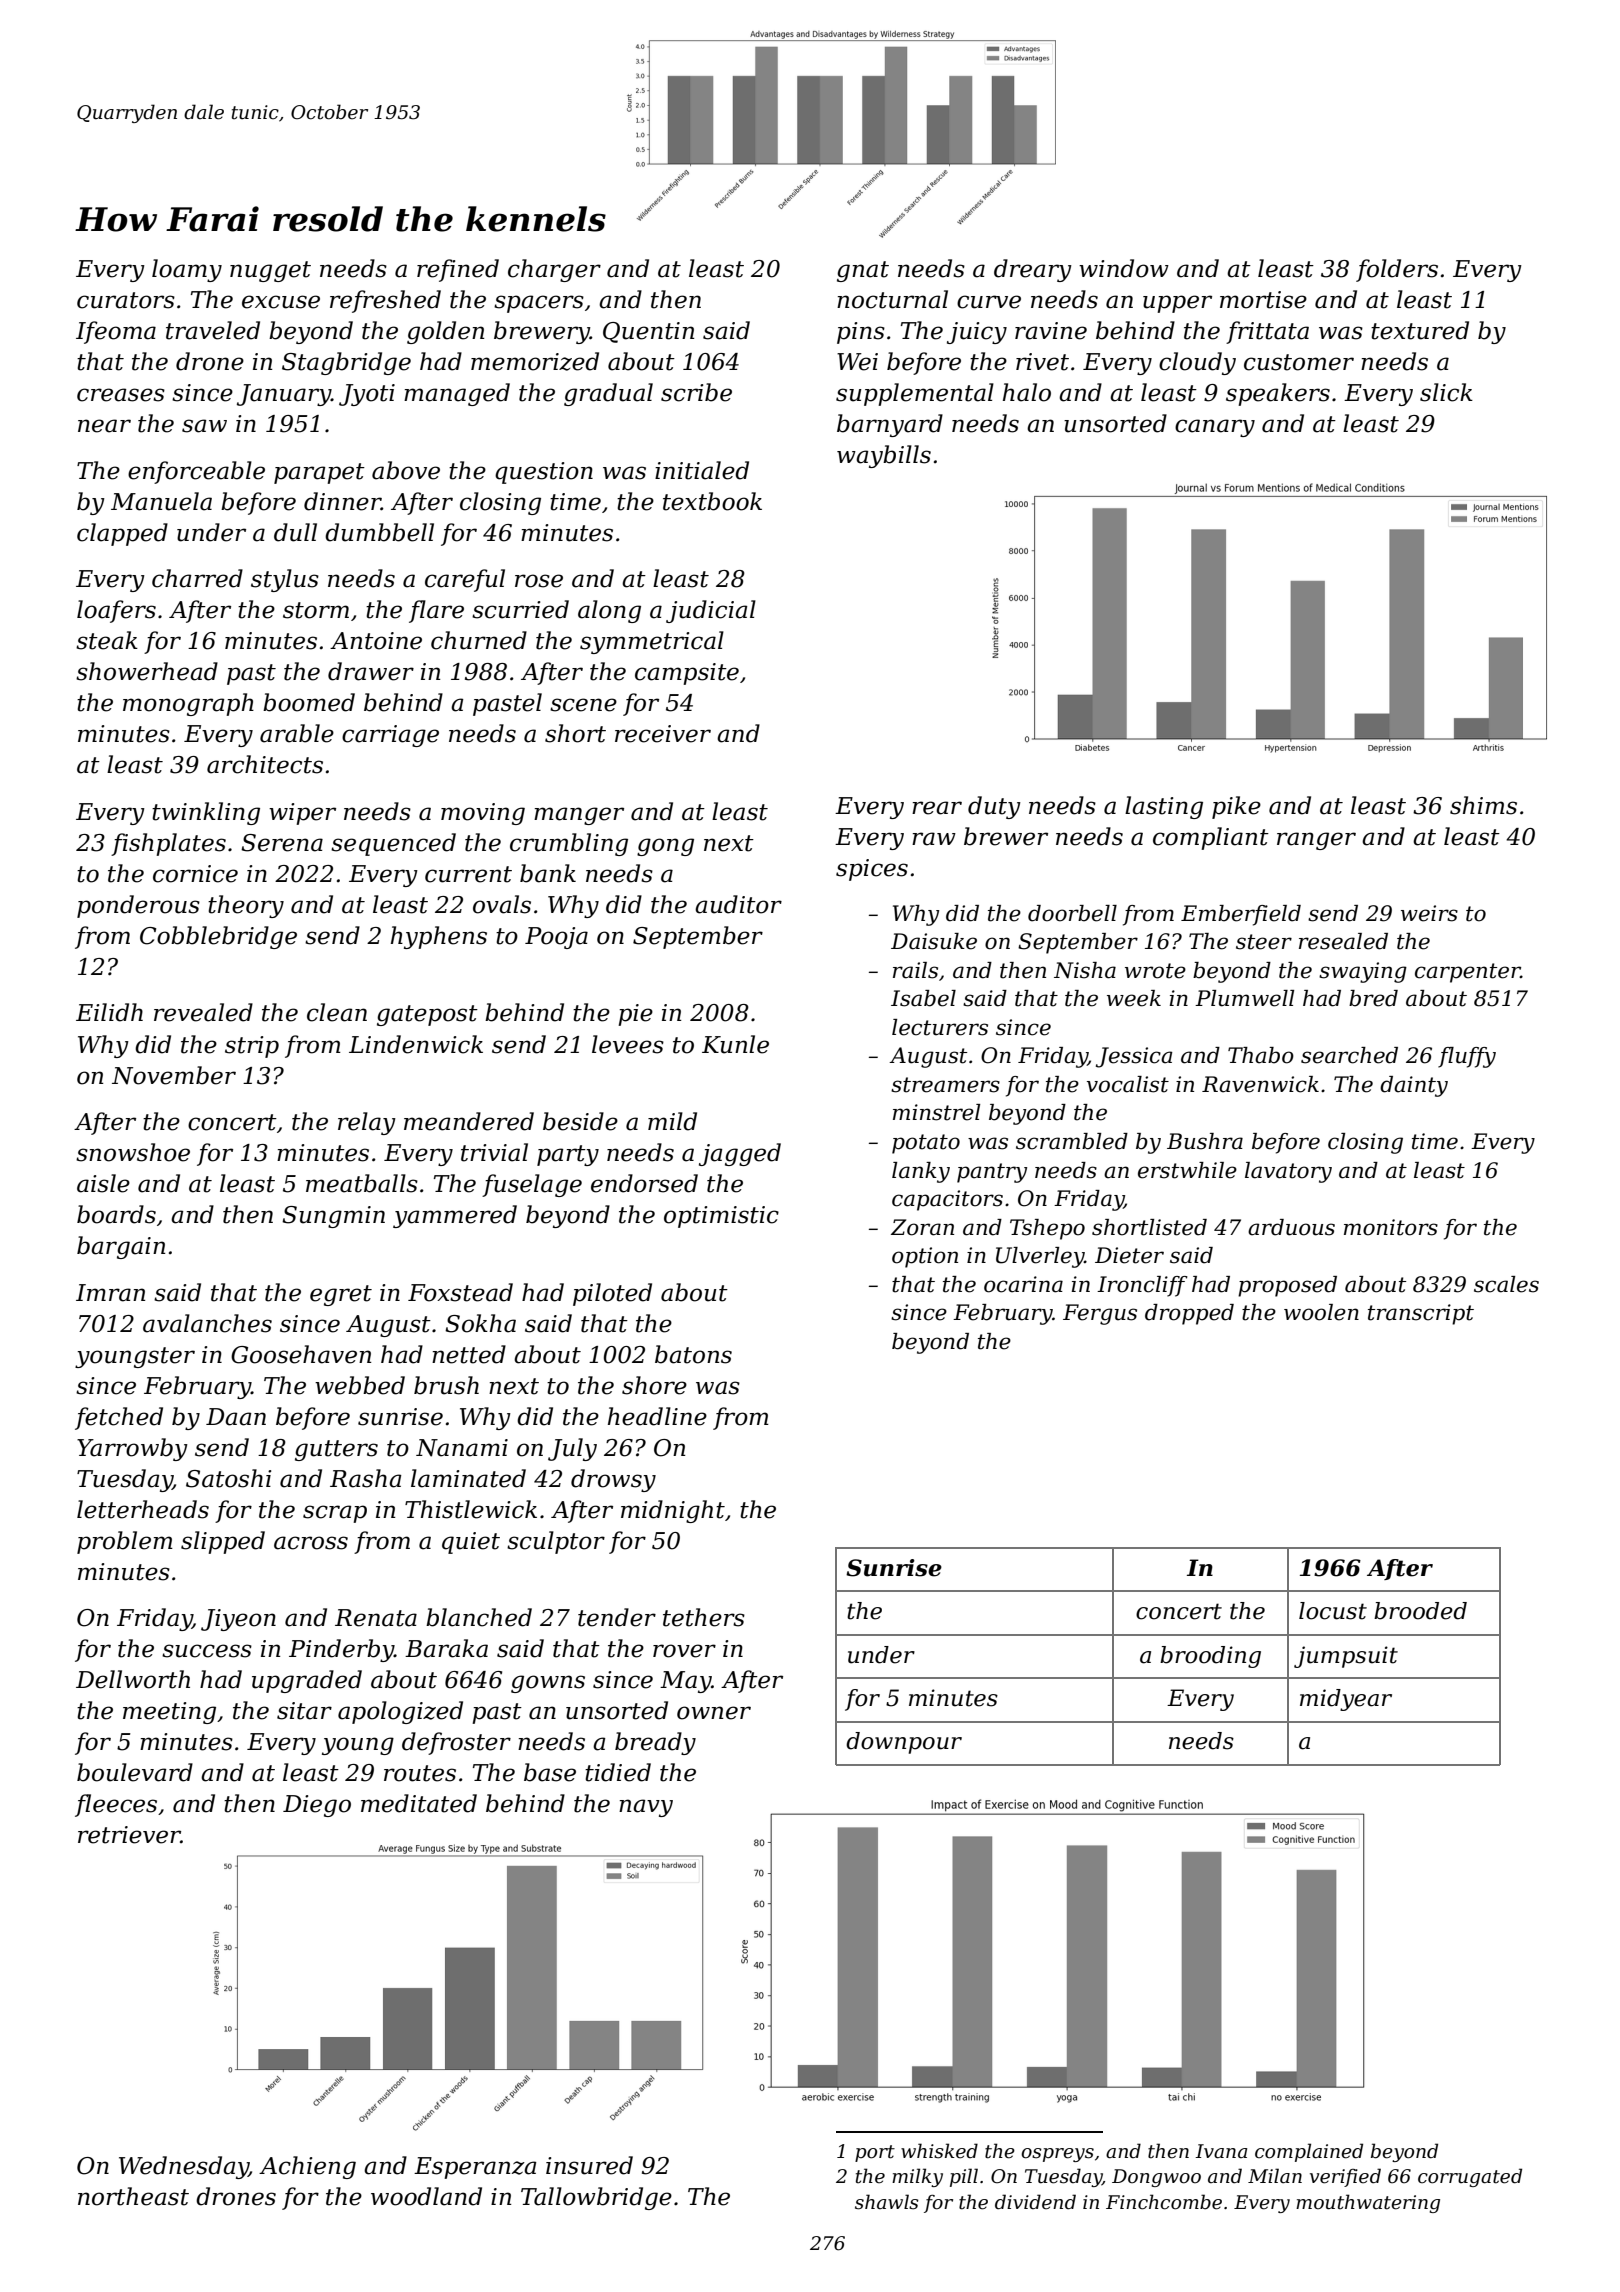 The image size is (1620, 2292). What do you see at coordinates (1397, 270) in the document?
I see `folders` at bounding box center [1397, 270].
